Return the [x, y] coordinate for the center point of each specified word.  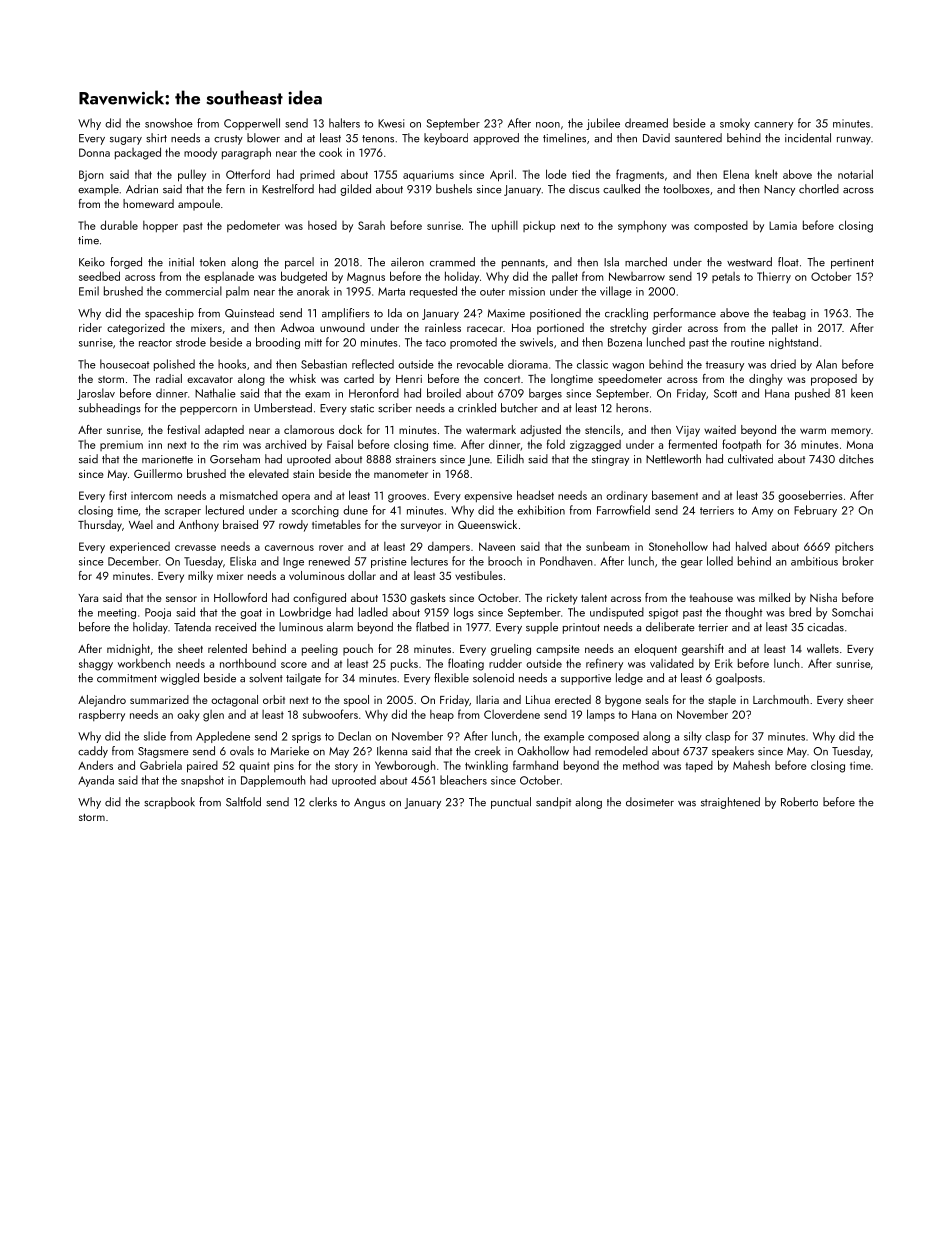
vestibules [479, 575]
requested [433, 292]
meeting [117, 613]
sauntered [698, 138]
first [118, 495]
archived [285, 444]
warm [813, 431]
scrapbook [169, 803]
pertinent [852, 263]
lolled [720, 561]
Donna [94, 152]
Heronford [374, 393]
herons [632, 408]
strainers [416, 459]
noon [548, 125]
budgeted [304, 277]
